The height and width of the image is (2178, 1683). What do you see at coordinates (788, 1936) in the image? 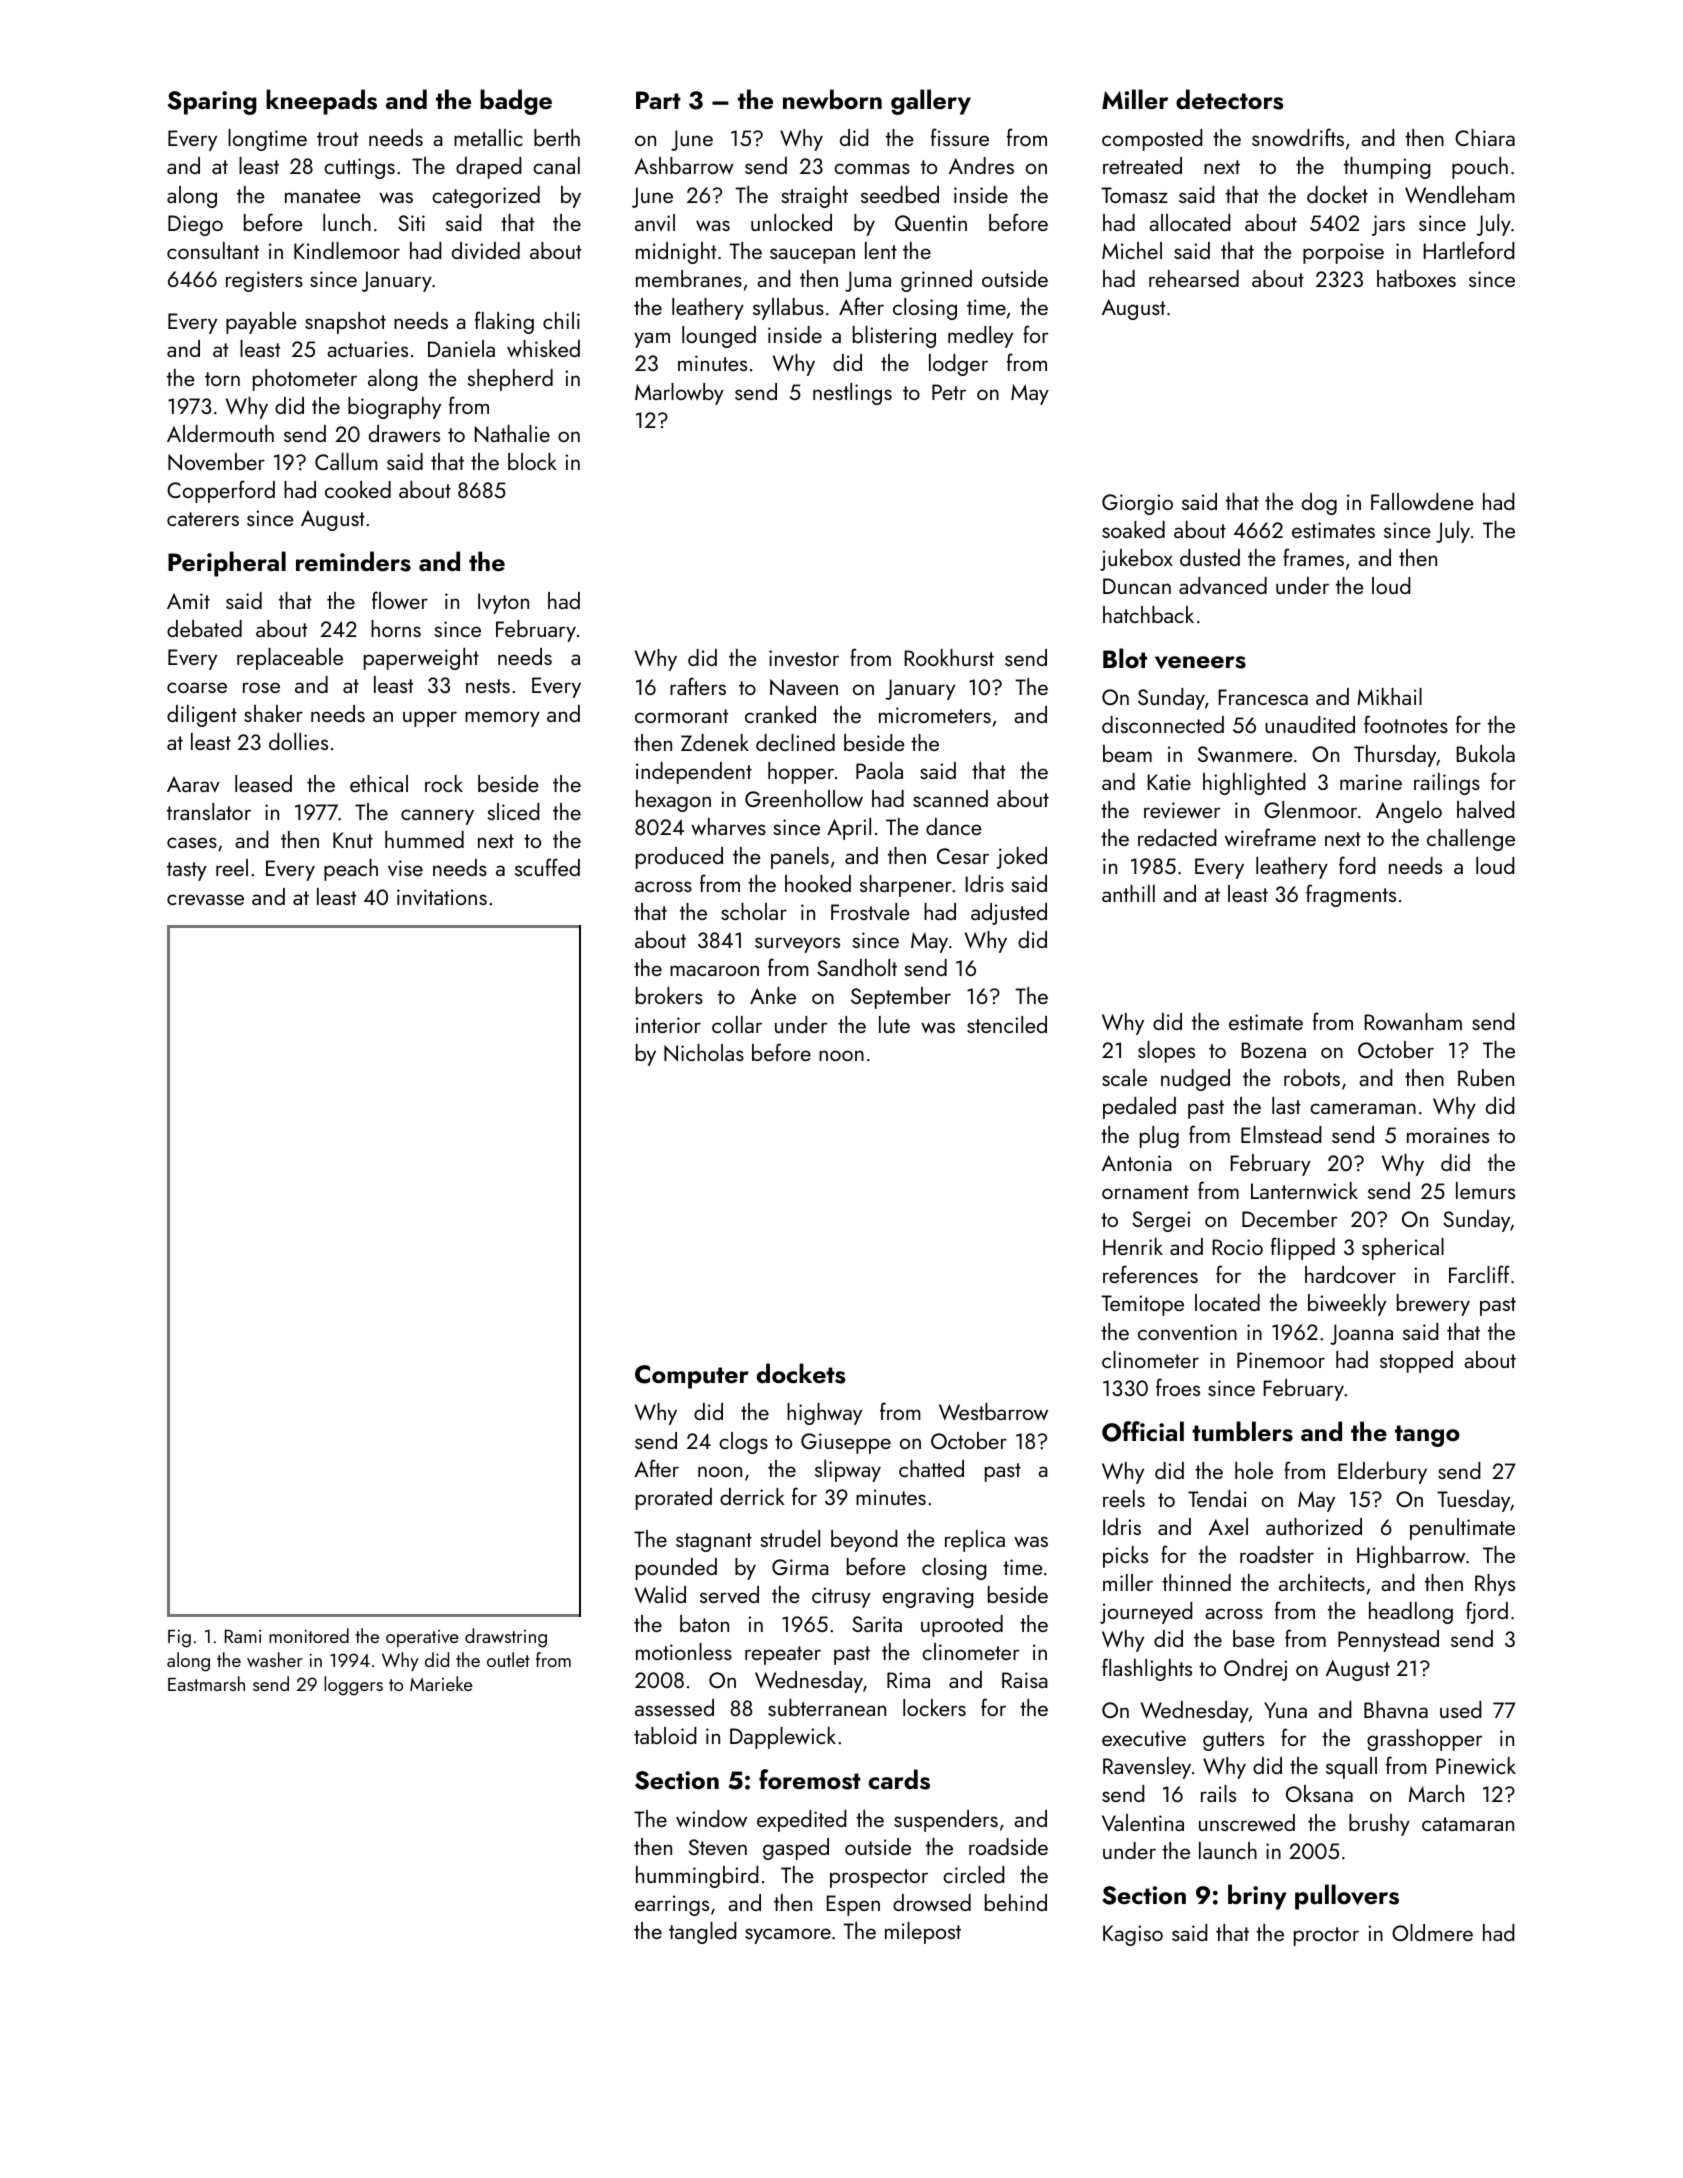
I see `sycamore` at bounding box center [788, 1936].
